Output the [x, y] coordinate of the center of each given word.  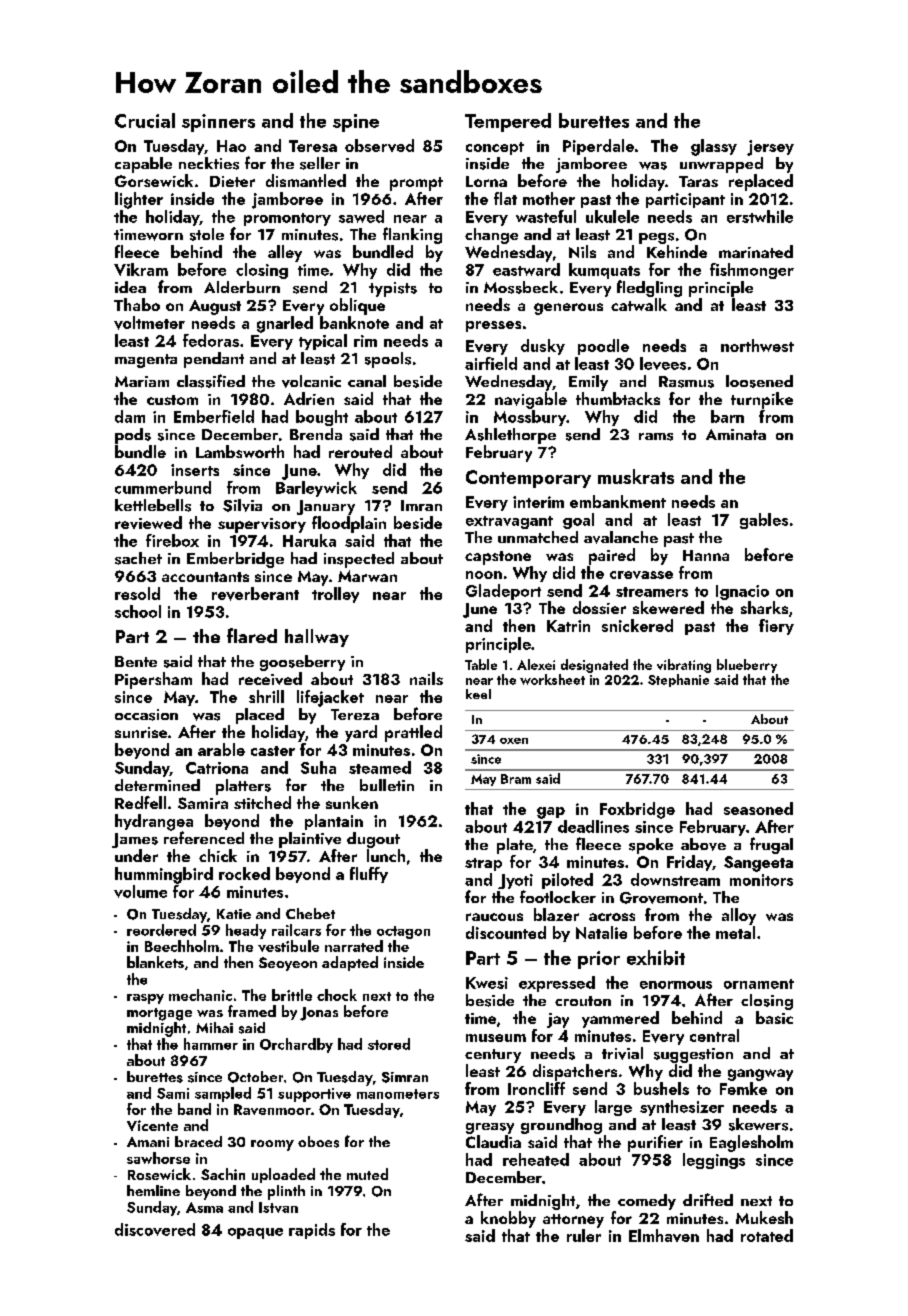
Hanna [706, 555]
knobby [508, 1219]
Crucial [145, 120]
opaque [255, 1233]
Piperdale [598, 147]
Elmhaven [664, 1235]
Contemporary [528, 479]
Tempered [508, 122]
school [138, 611]
